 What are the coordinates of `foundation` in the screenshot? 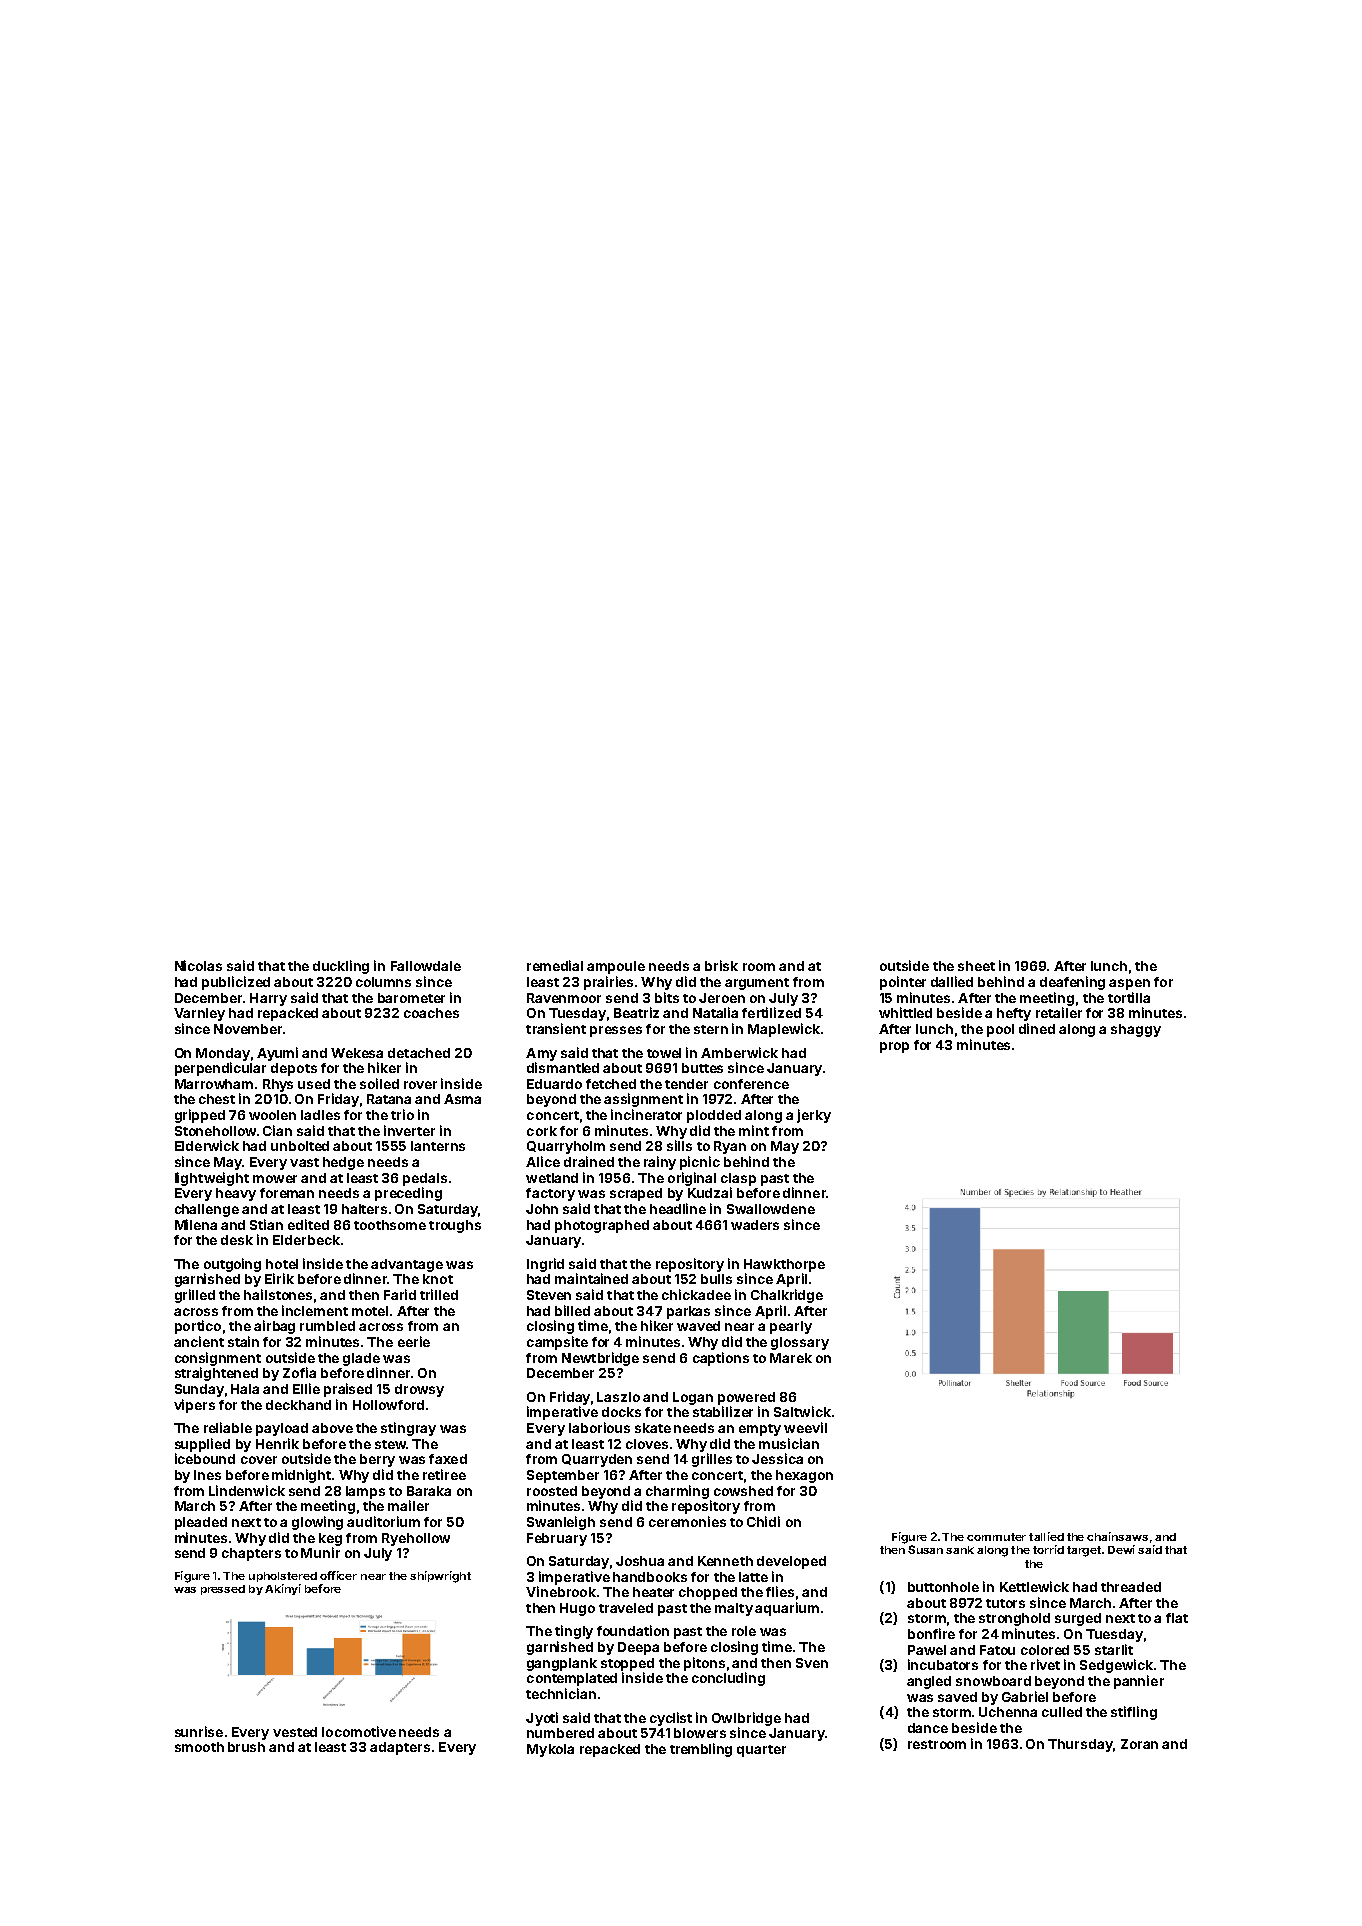 It's located at (633, 1630).
